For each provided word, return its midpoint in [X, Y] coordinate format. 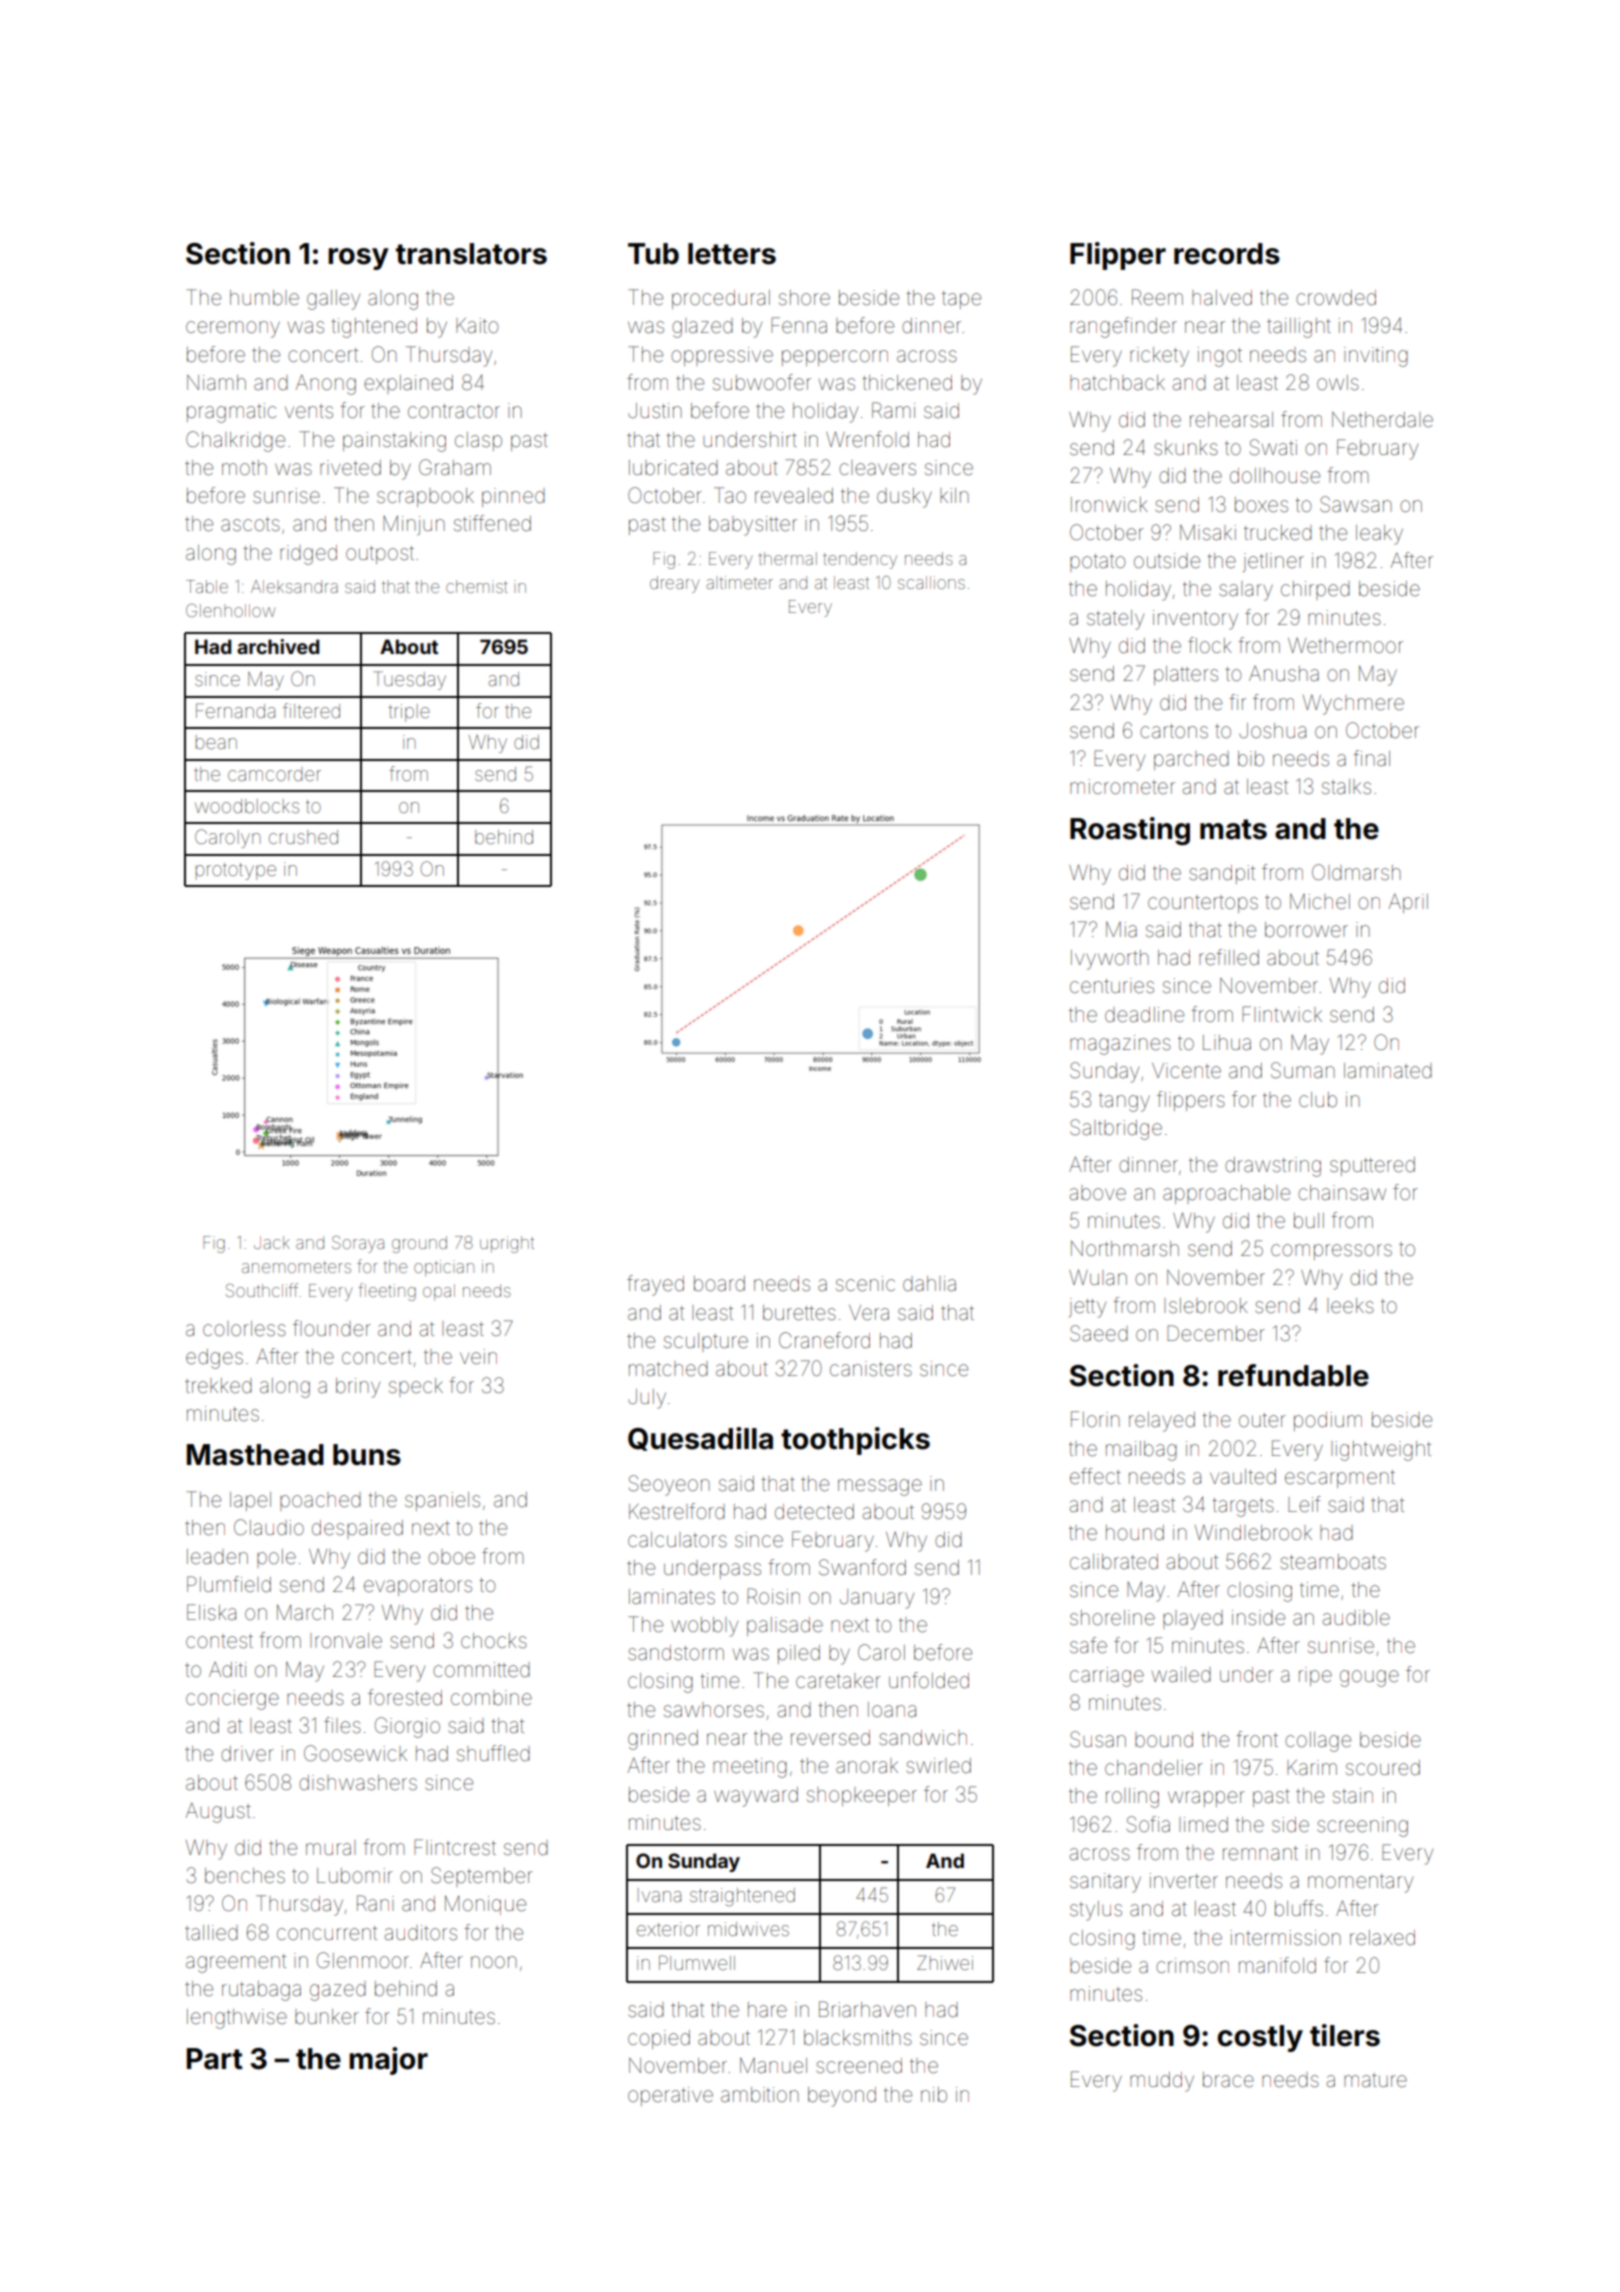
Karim [1312, 1767]
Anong [326, 385]
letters [732, 254]
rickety [1159, 357]
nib [934, 2094]
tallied [211, 1933]
